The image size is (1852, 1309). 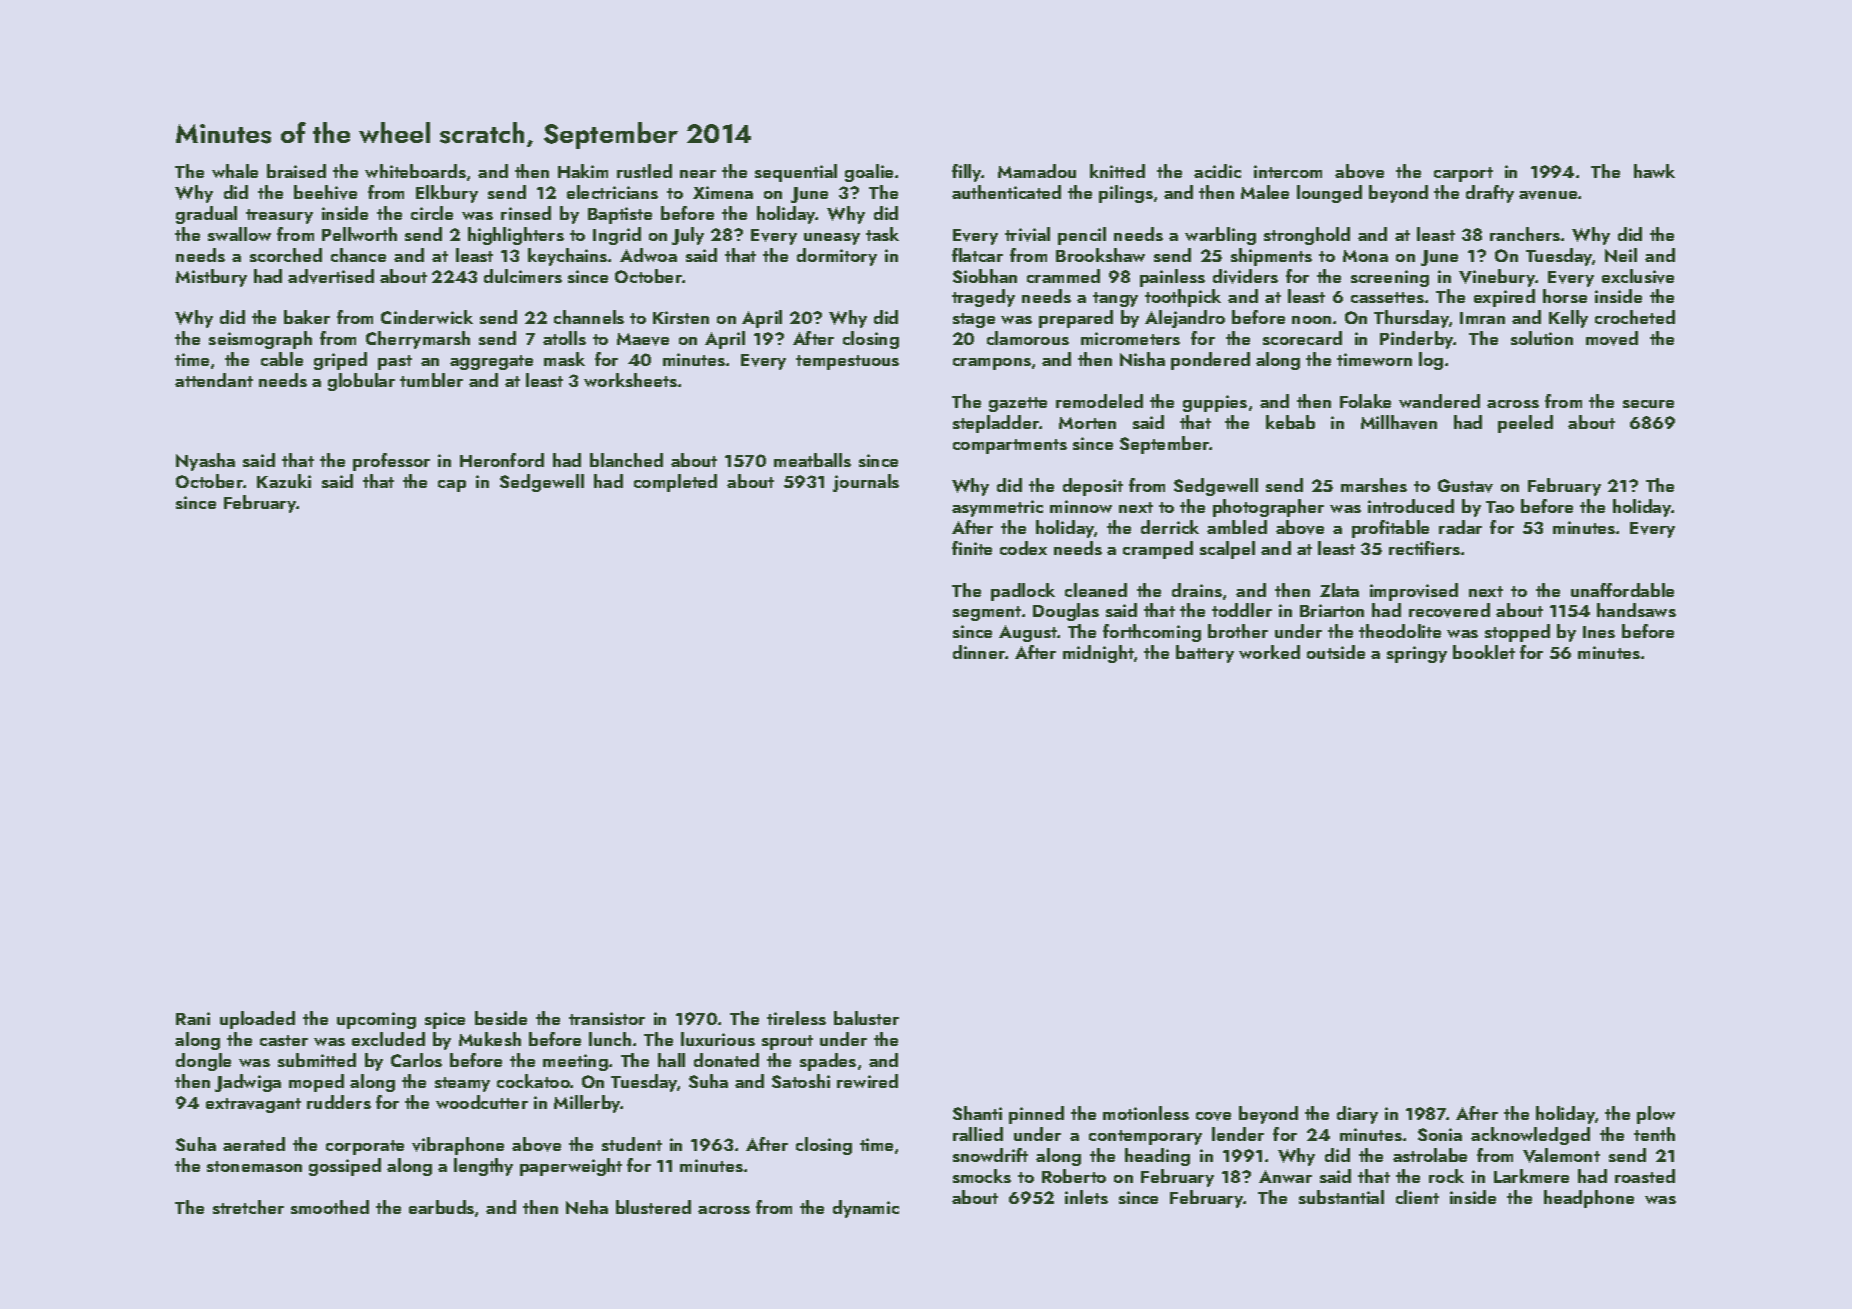 I want to click on worksheets, so click(x=630, y=380).
